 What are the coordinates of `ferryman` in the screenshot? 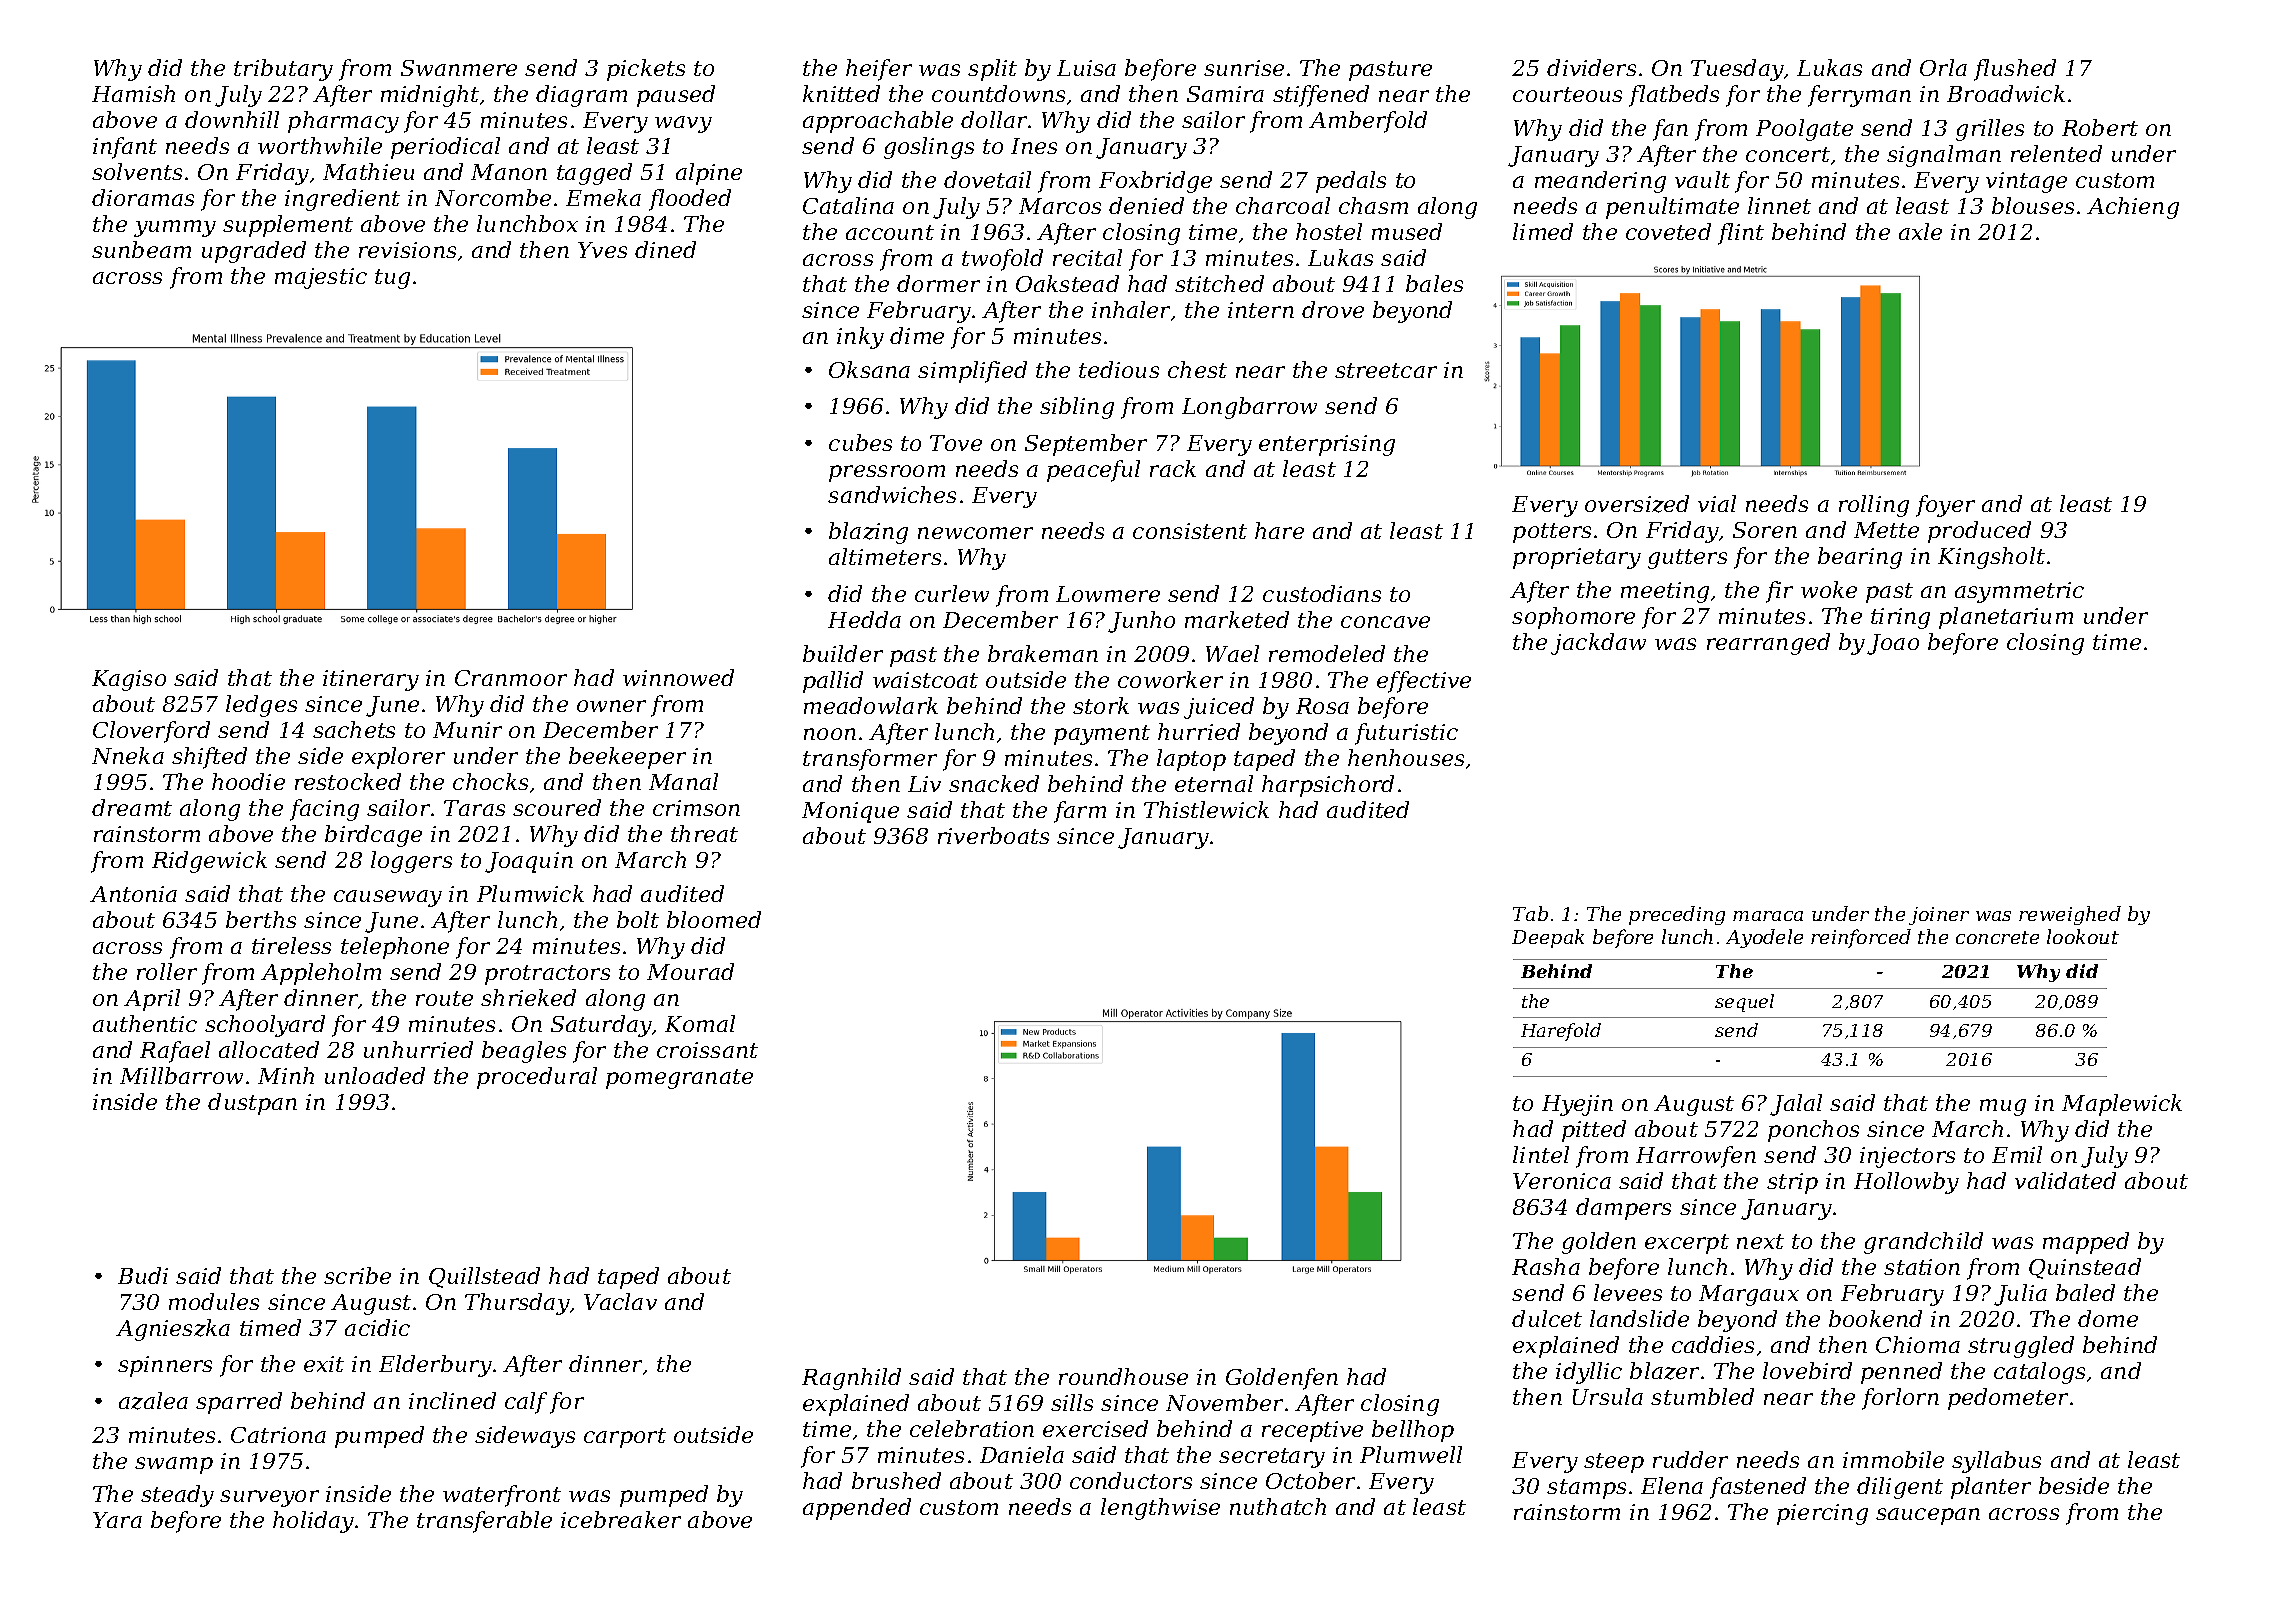 It's located at (1859, 96).
